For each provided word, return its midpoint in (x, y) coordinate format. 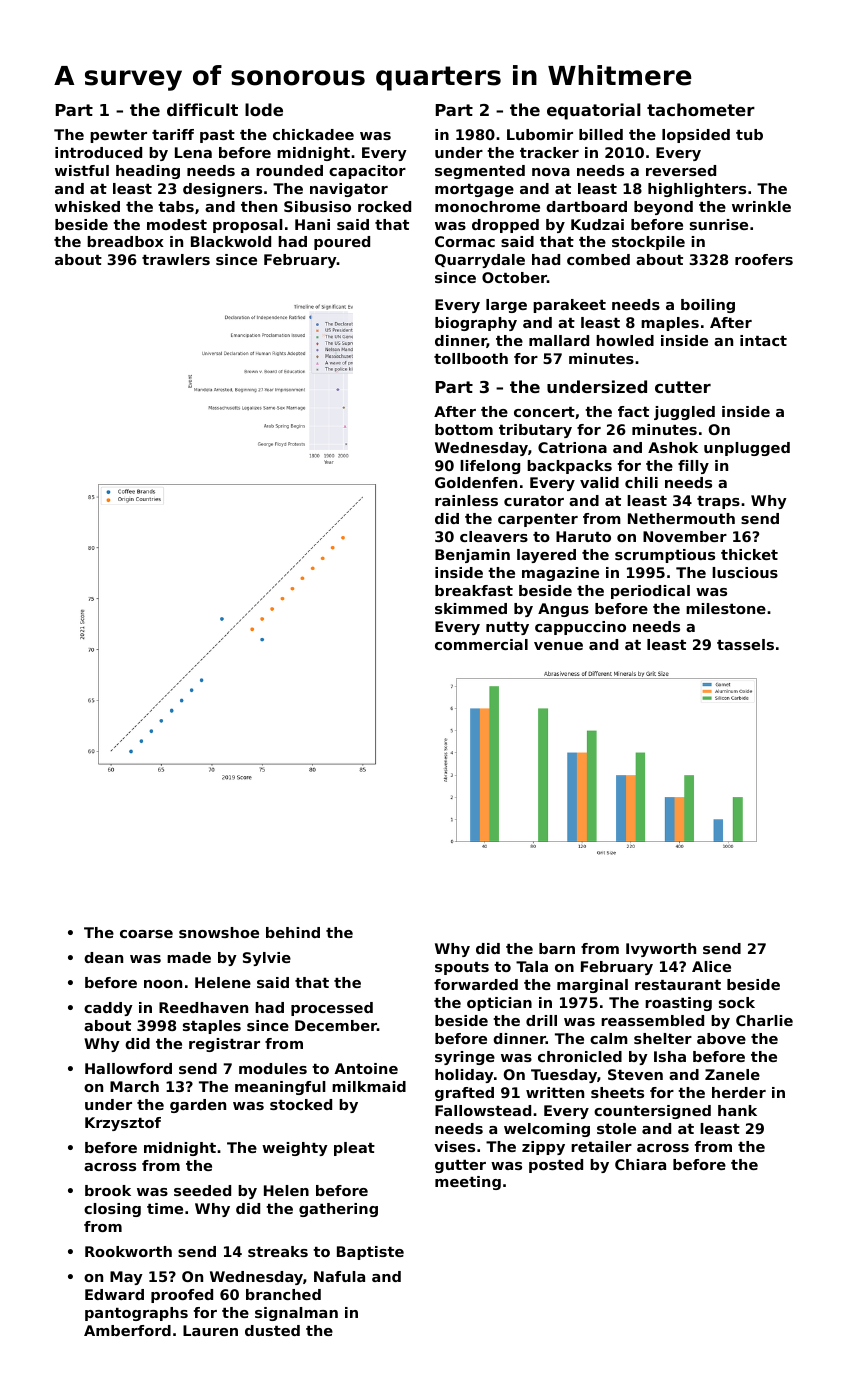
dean (103, 957)
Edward (114, 1294)
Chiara (640, 1164)
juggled (684, 413)
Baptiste (370, 1253)
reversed (681, 170)
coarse (146, 934)
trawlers (176, 259)
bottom (464, 429)
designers (222, 190)
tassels (745, 644)
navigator (349, 190)
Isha (670, 1056)
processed (332, 1009)
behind (293, 932)
